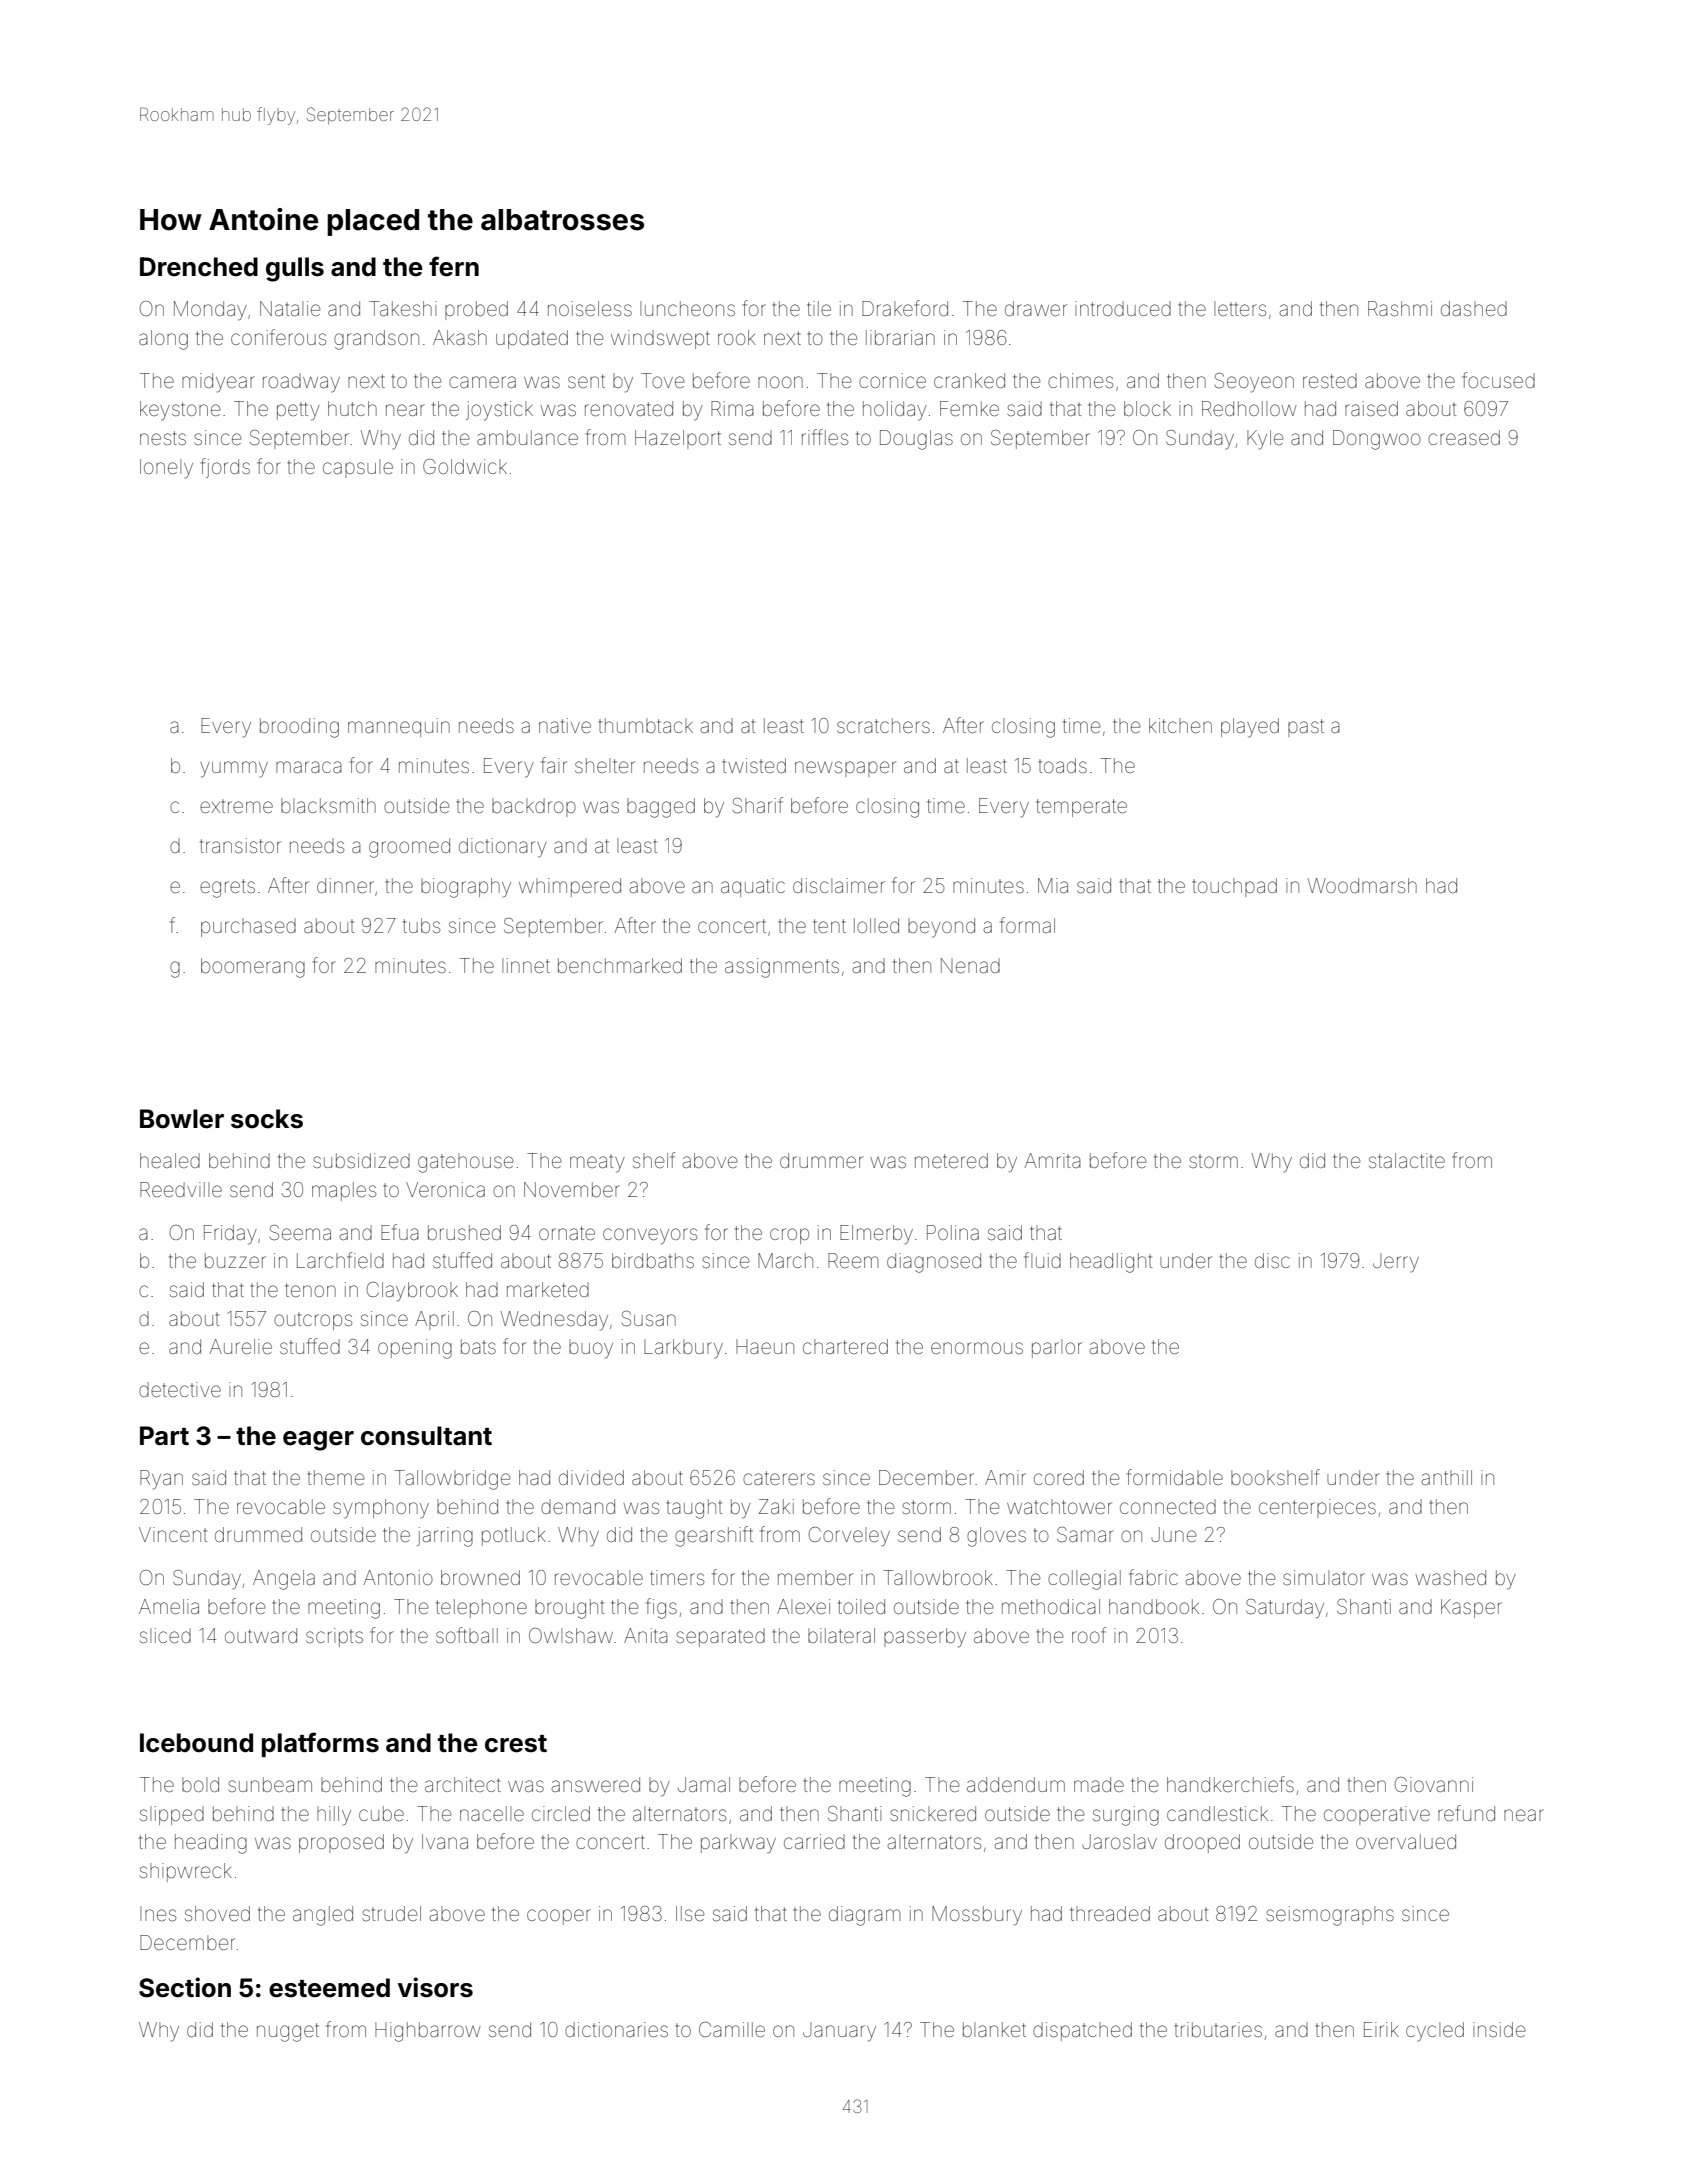 Image resolution: width=1683 pixels, height=2178 pixels. Describe the element at coordinates (532, 339) in the page. I see `updated` at that location.
